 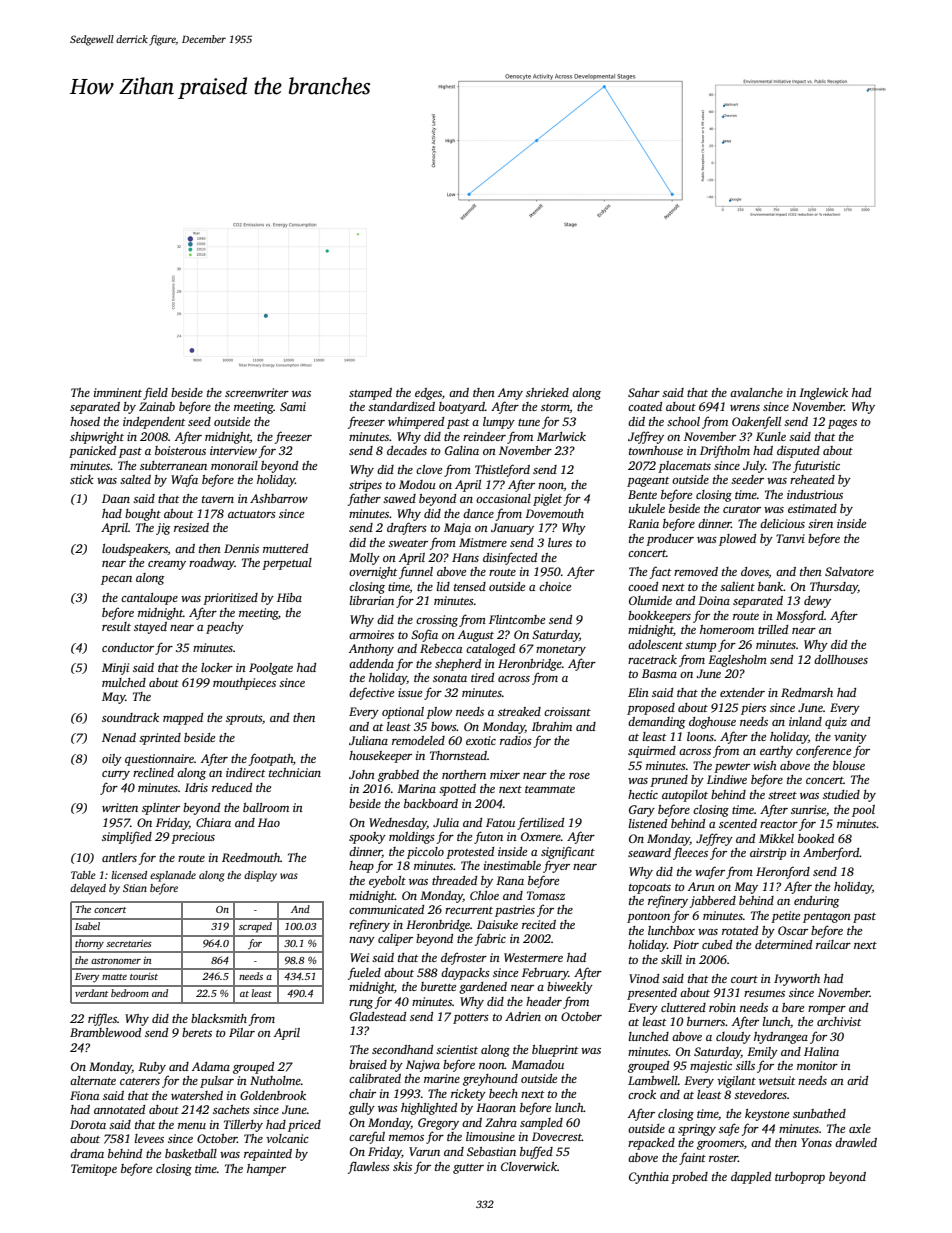 What do you see at coordinates (717, 944) in the screenshot?
I see `cubed` at bounding box center [717, 944].
